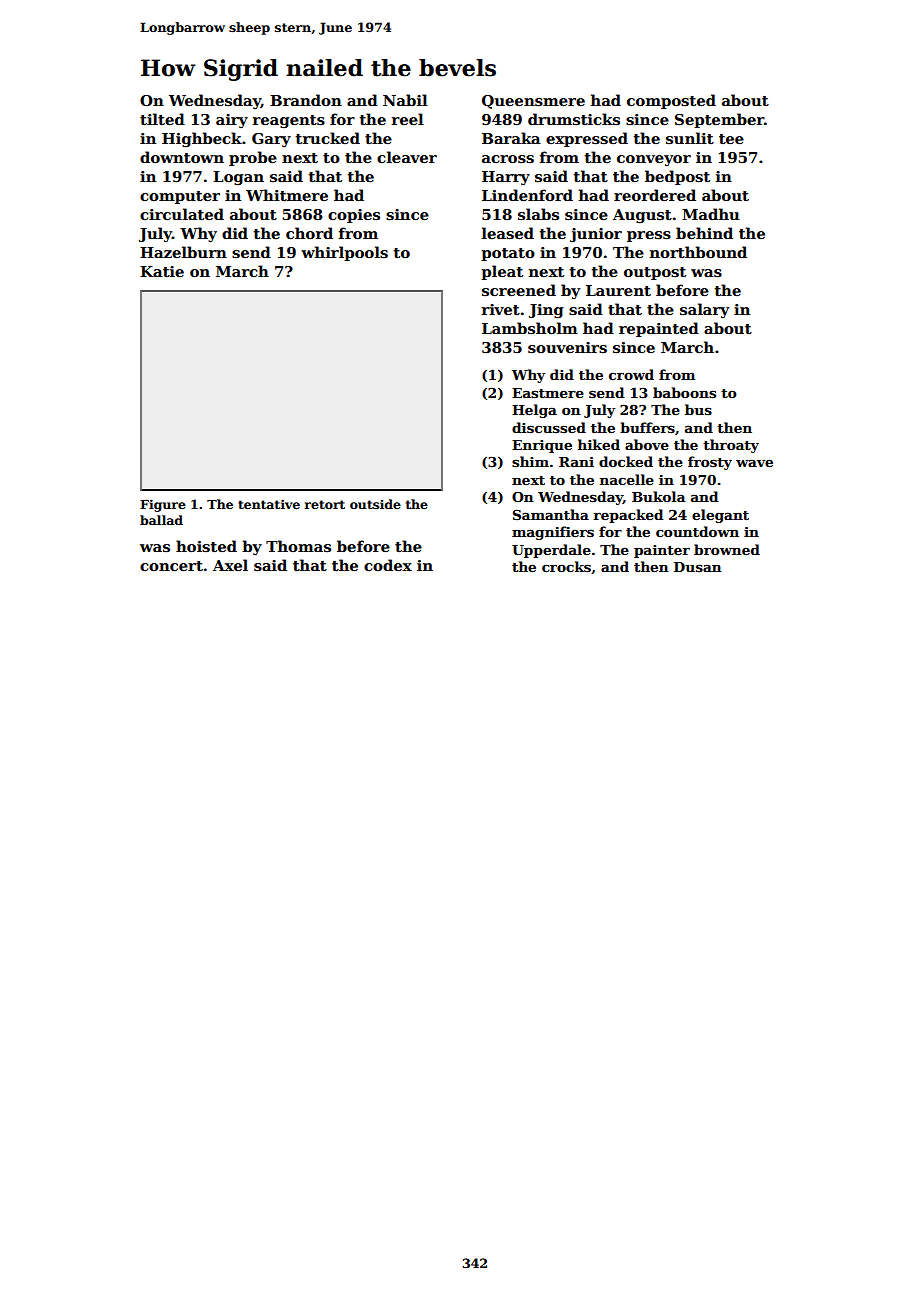  Describe the element at coordinates (206, 546) in the document. I see `hoisted` at that location.
